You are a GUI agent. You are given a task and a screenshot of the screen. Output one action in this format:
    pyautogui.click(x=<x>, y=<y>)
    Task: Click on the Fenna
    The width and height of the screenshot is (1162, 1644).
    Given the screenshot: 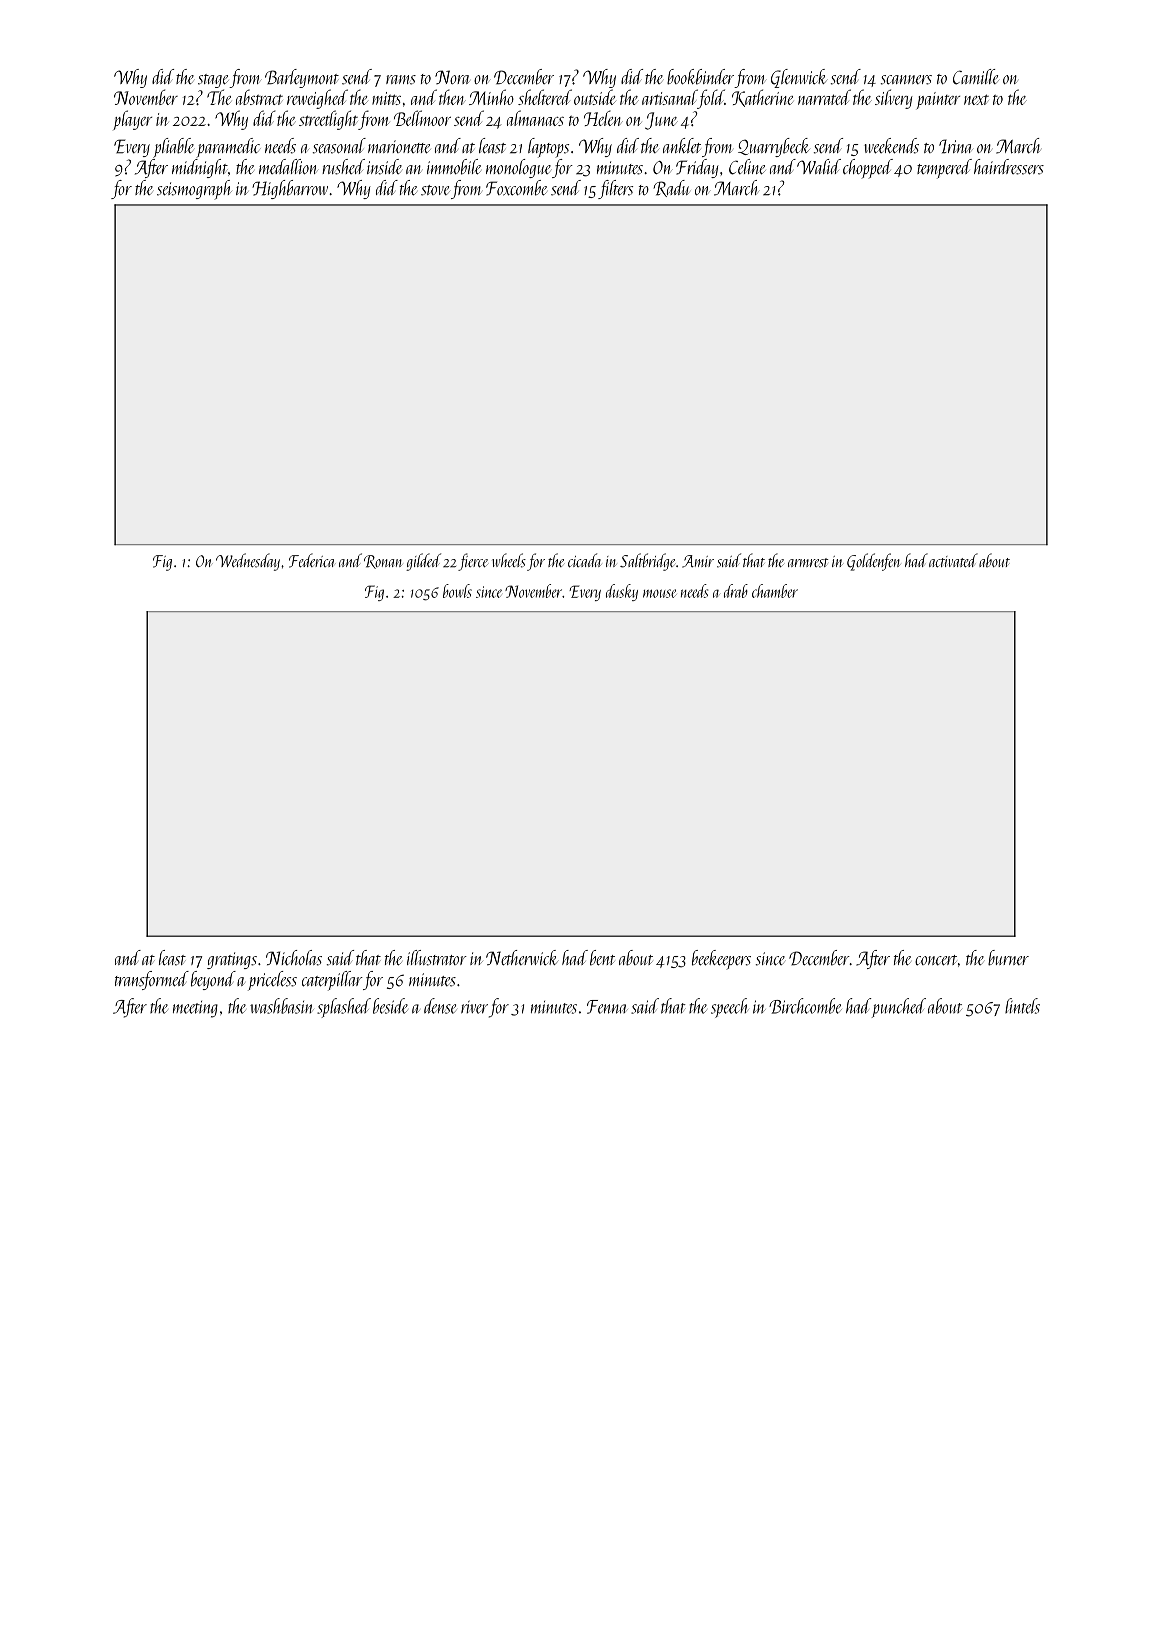 What is the action you would take?
    pyautogui.click(x=607, y=1007)
